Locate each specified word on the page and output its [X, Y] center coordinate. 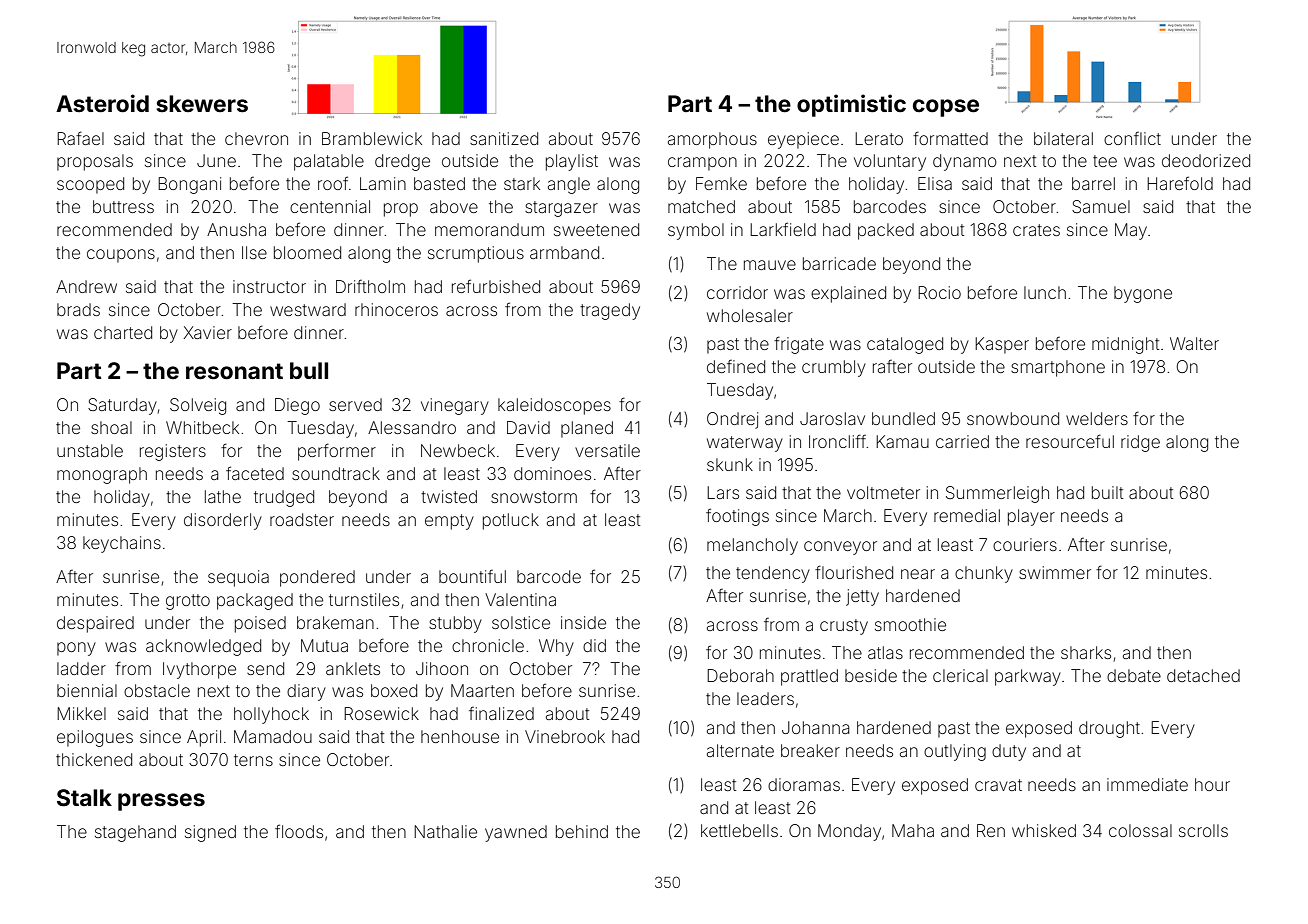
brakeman [335, 622]
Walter [1194, 343]
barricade [839, 263]
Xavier [208, 332]
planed [587, 429]
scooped [90, 185]
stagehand [135, 833]
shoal [111, 427]
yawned [516, 833]
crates [1036, 230]
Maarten [482, 690]
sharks [1086, 652]
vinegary [455, 406]
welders [1097, 418]
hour [1212, 784]
